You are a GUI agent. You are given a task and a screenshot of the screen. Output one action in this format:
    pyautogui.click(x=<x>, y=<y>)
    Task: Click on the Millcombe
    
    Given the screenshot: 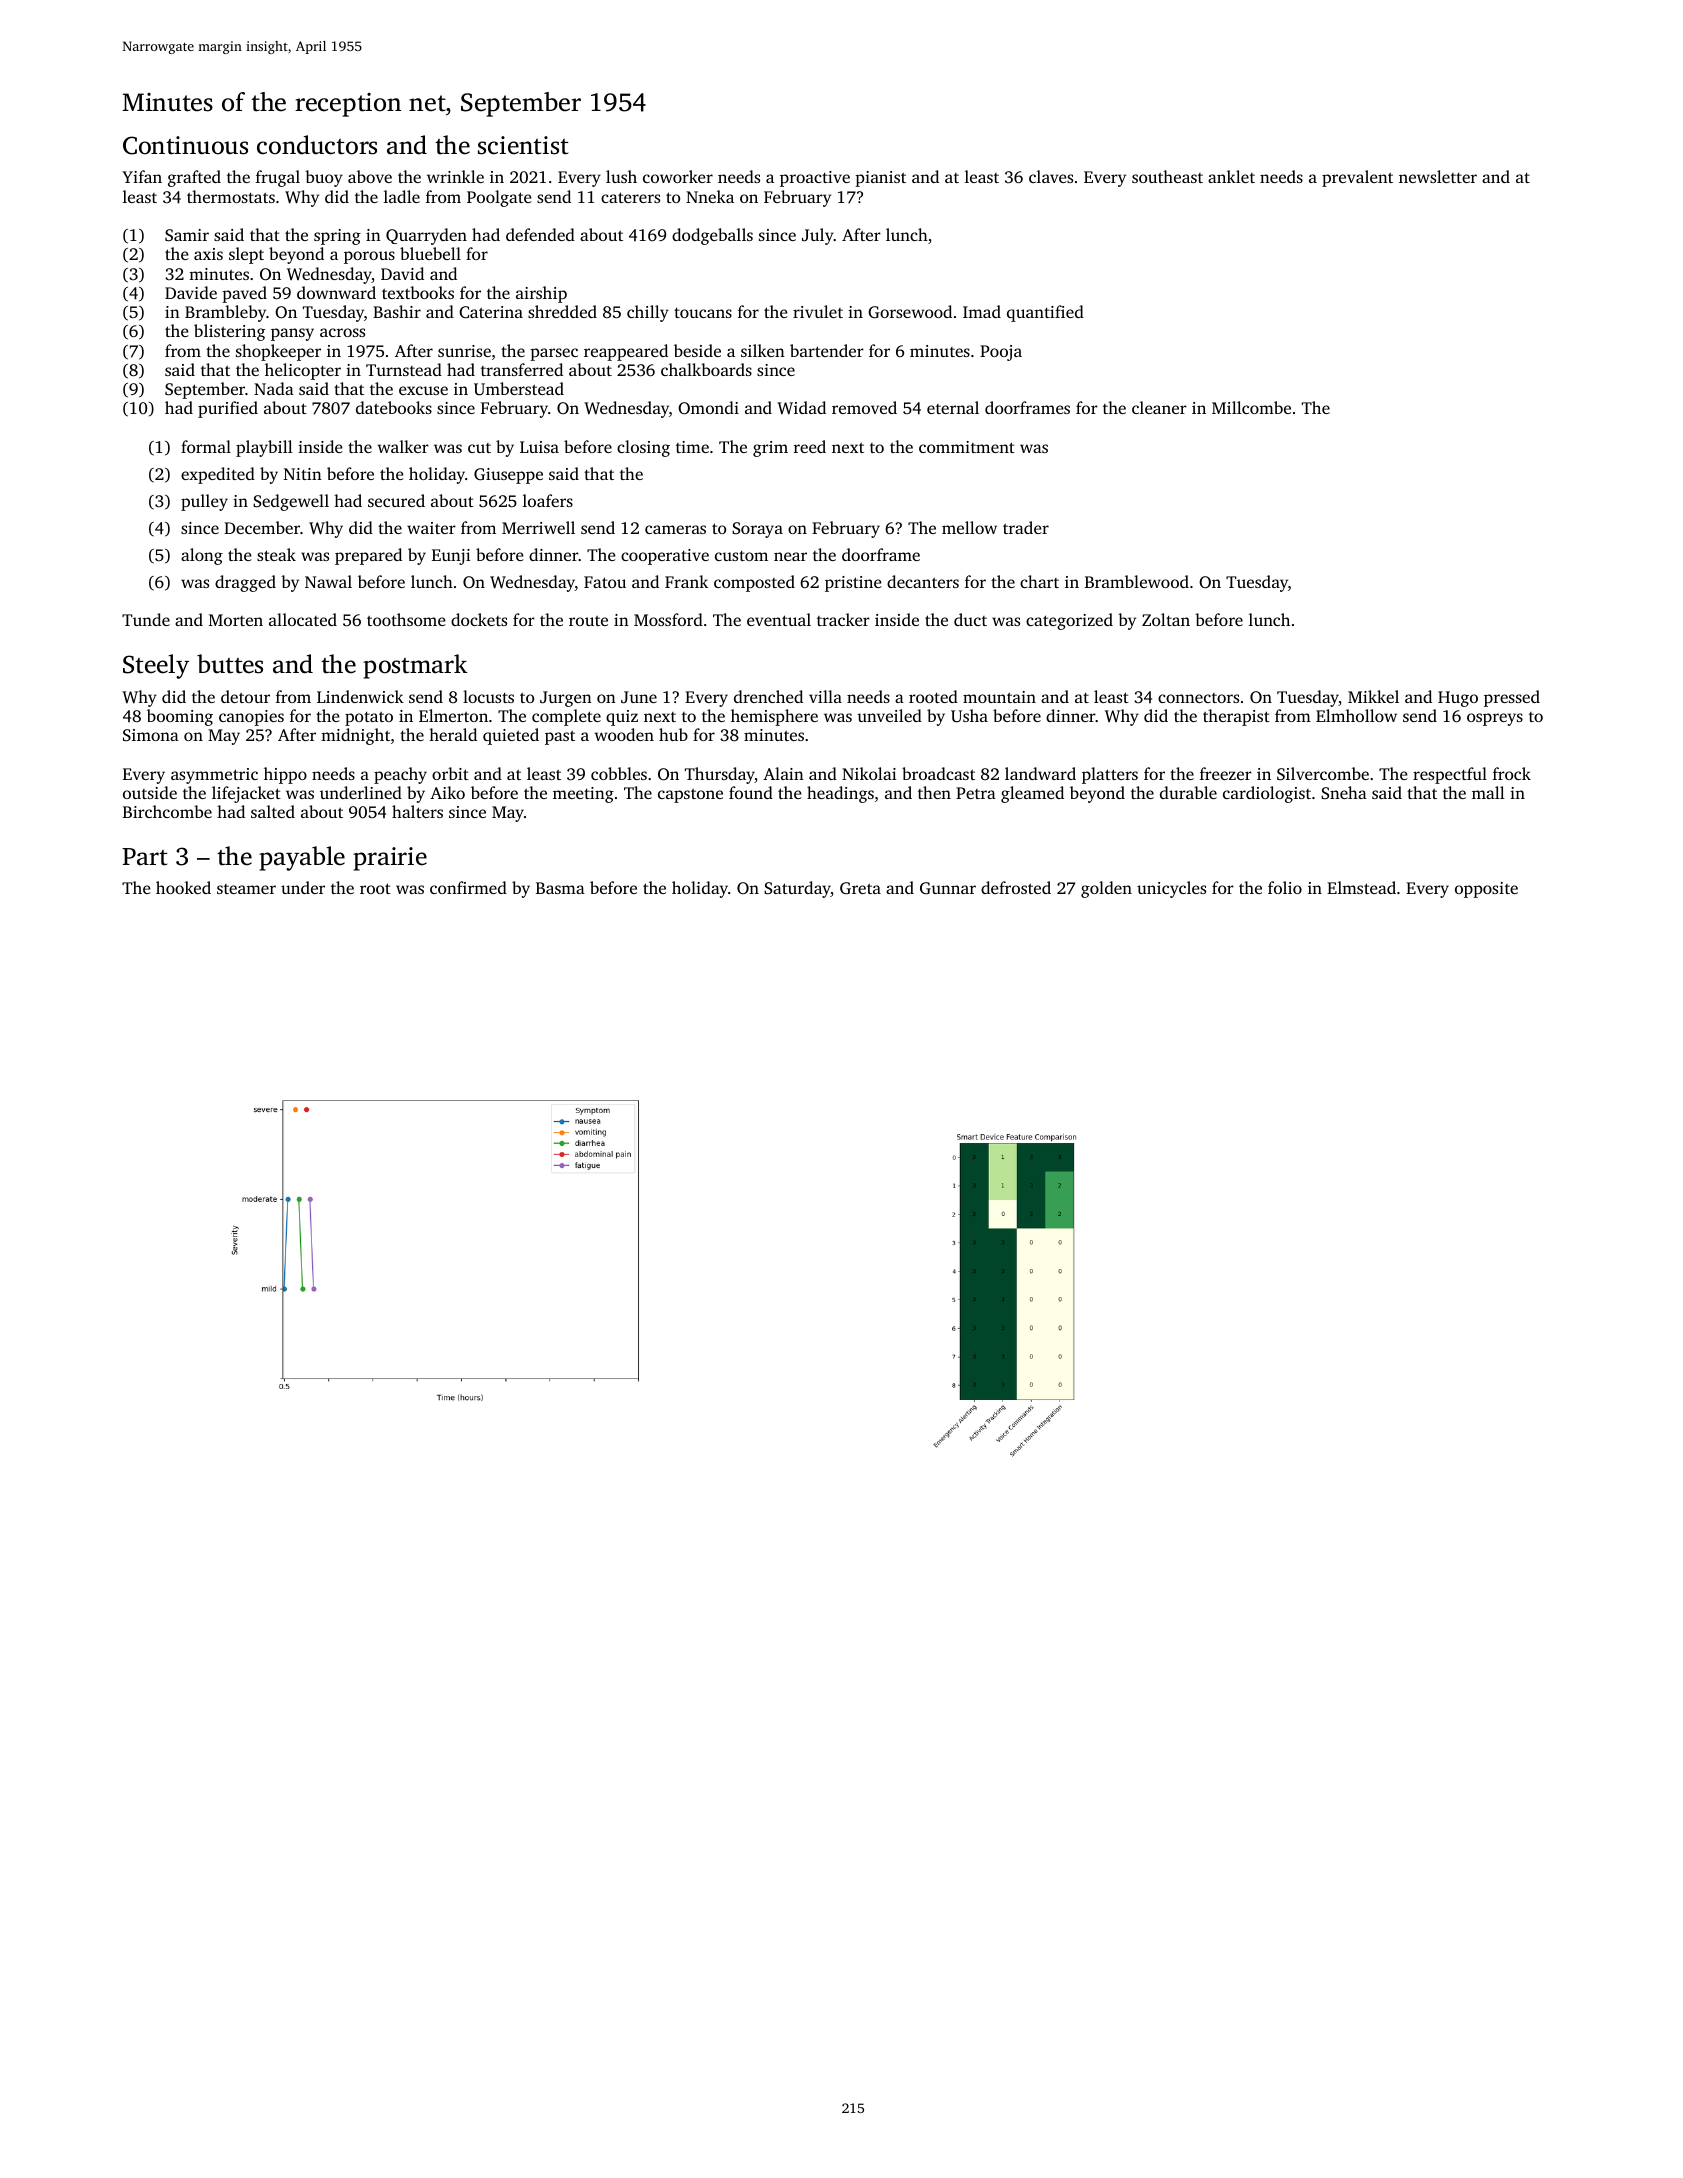 What is the action you would take?
    pyautogui.click(x=1251, y=407)
